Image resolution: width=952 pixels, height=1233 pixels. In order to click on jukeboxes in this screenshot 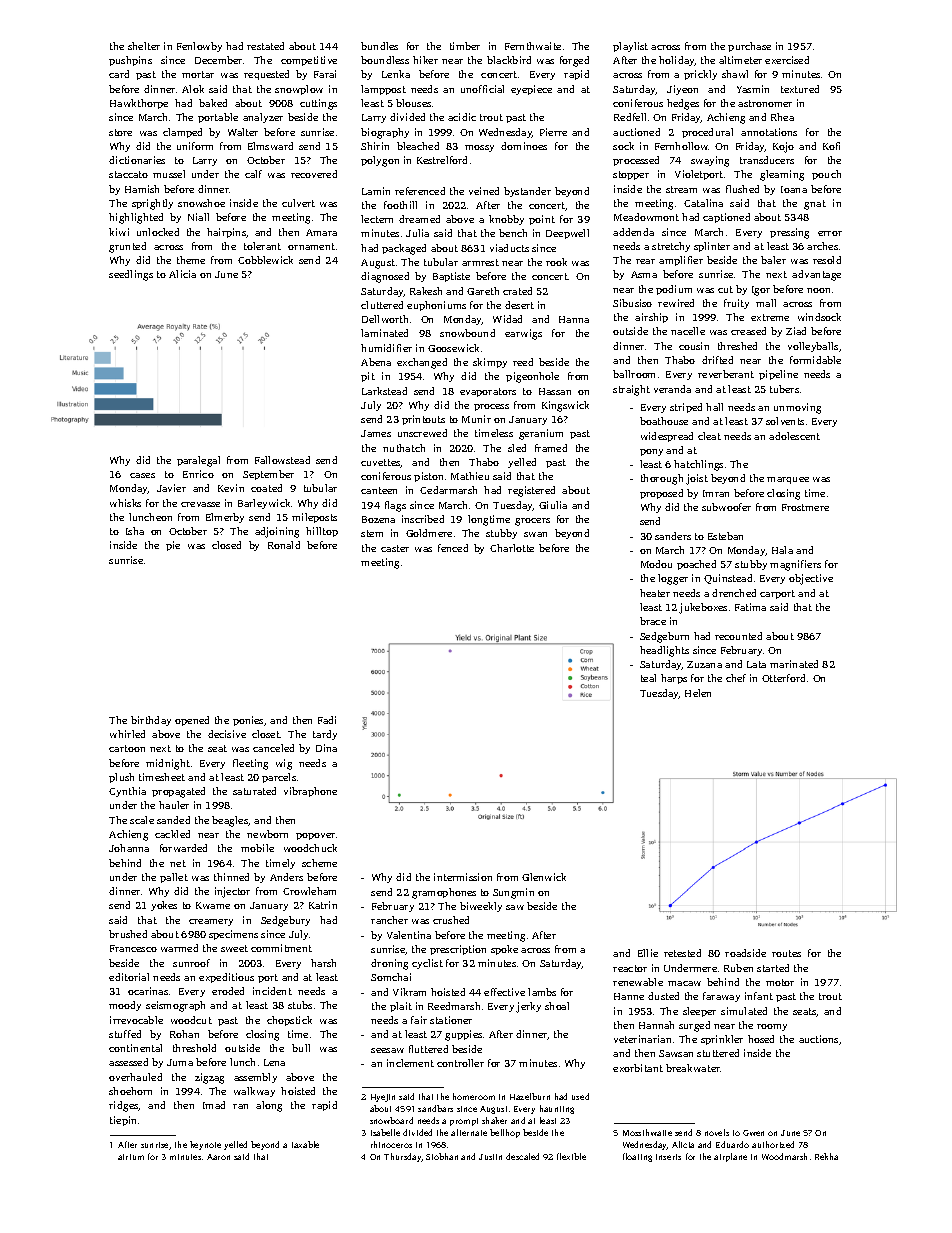, I will do `click(703, 608)`.
